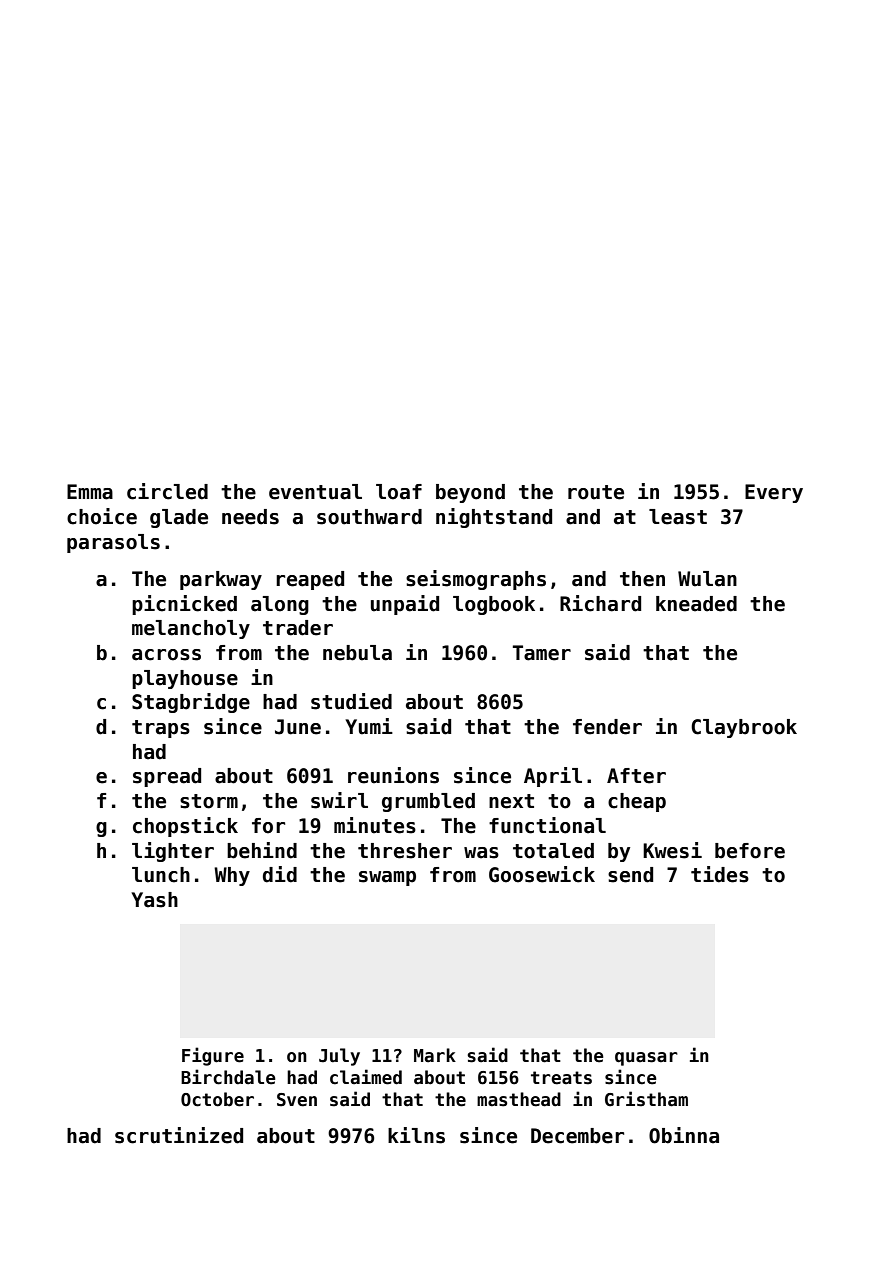 Image resolution: width=896 pixels, height=1272 pixels. What do you see at coordinates (416, 1135) in the image?
I see `kilns` at bounding box center [416, 1135].
